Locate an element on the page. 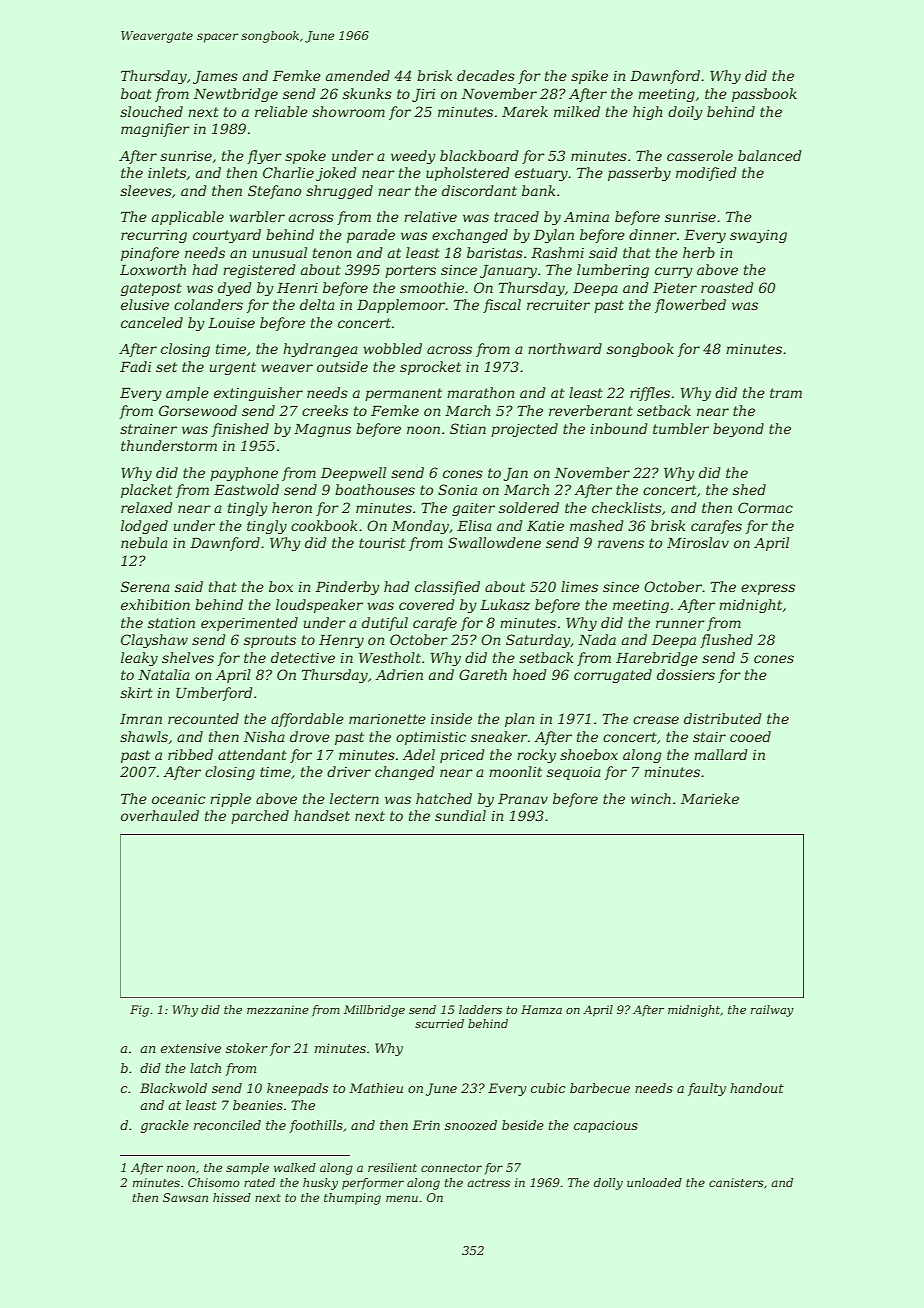 This image has height=1308, width=924. tumbler is located at coordinates (681, 428).
